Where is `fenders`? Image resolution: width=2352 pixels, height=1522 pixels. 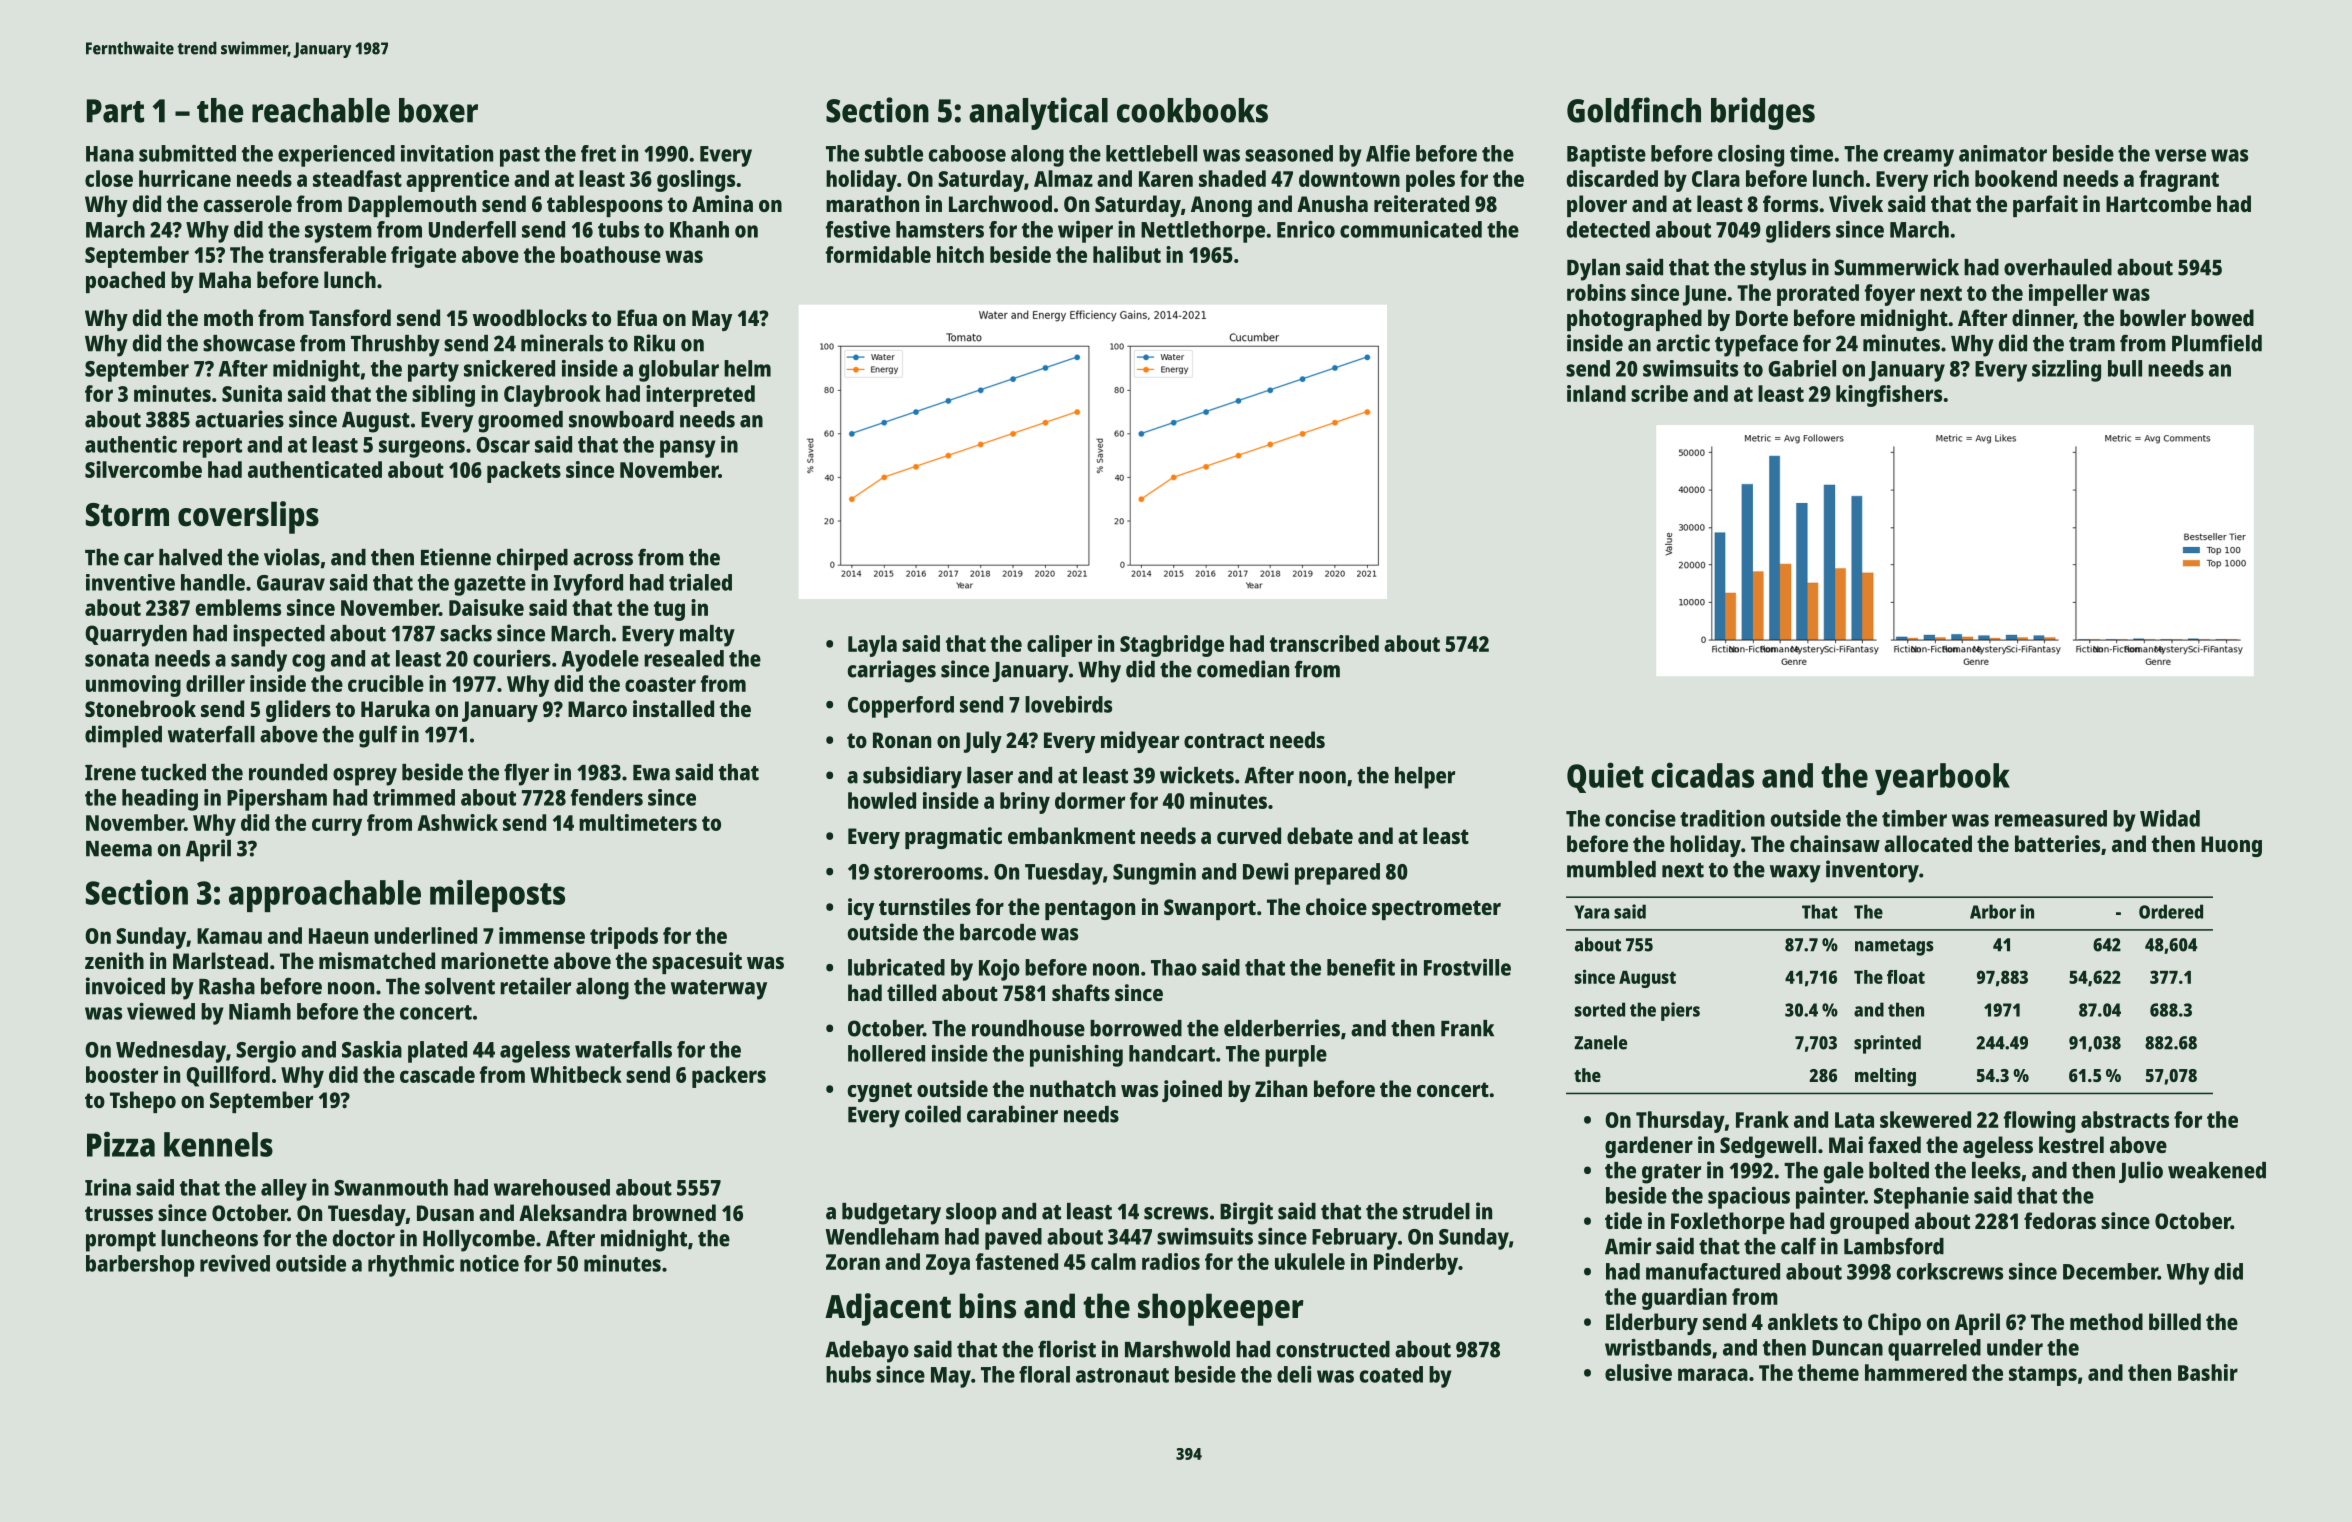 fenders is located at coordinates (607, 797).
